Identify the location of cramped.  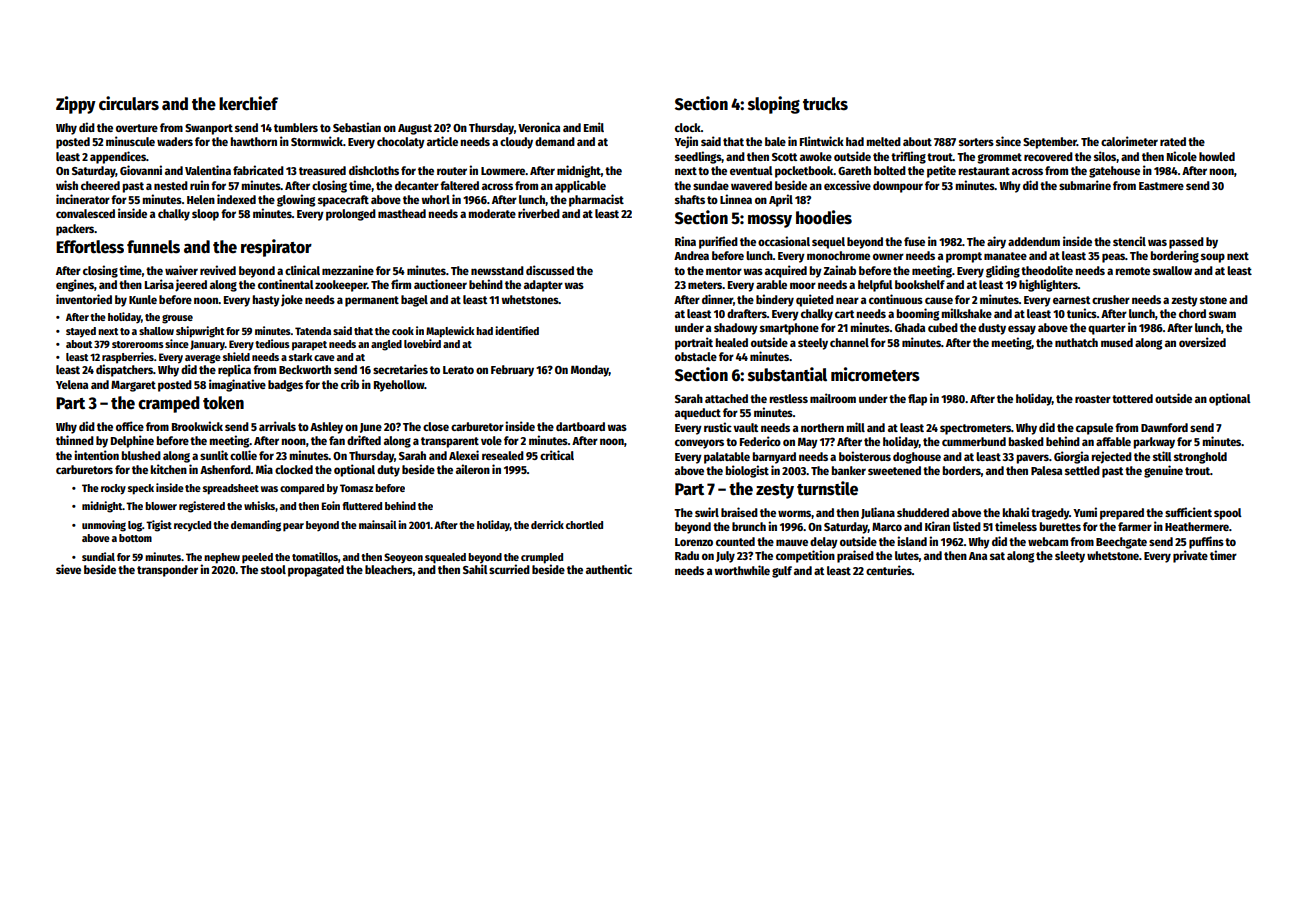
(169, 404).
